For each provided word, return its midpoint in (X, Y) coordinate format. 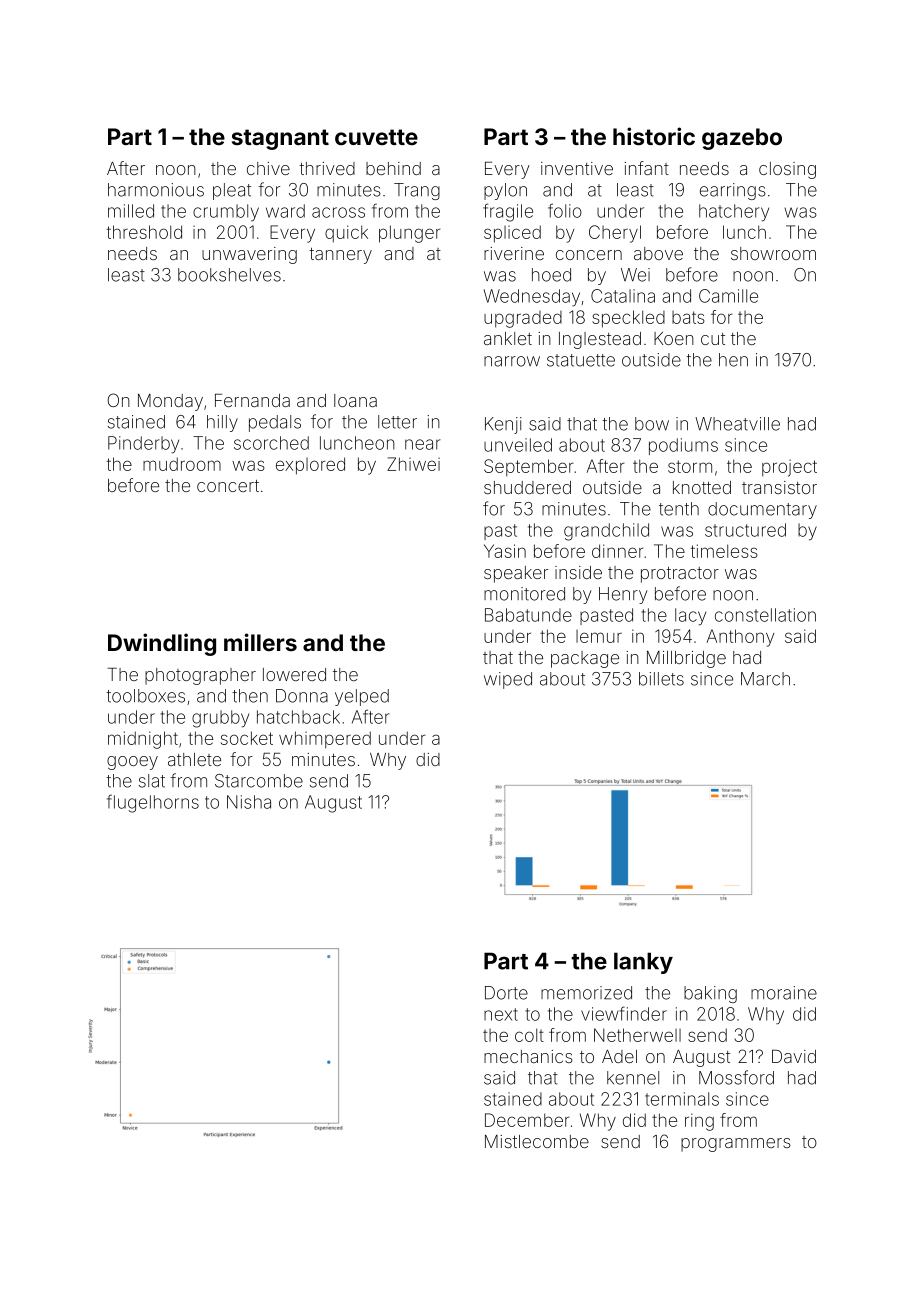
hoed (551, 275)
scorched (271, 443)
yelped (362, 697)
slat (152, 781)
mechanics (528, 1056)
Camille (728, 296)
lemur (599, 636)
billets (661, 679)
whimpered (325, 740)
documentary (762, 510)
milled (131, 211)
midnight (143, 740)
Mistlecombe (537, 1141)
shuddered (527, 487)
